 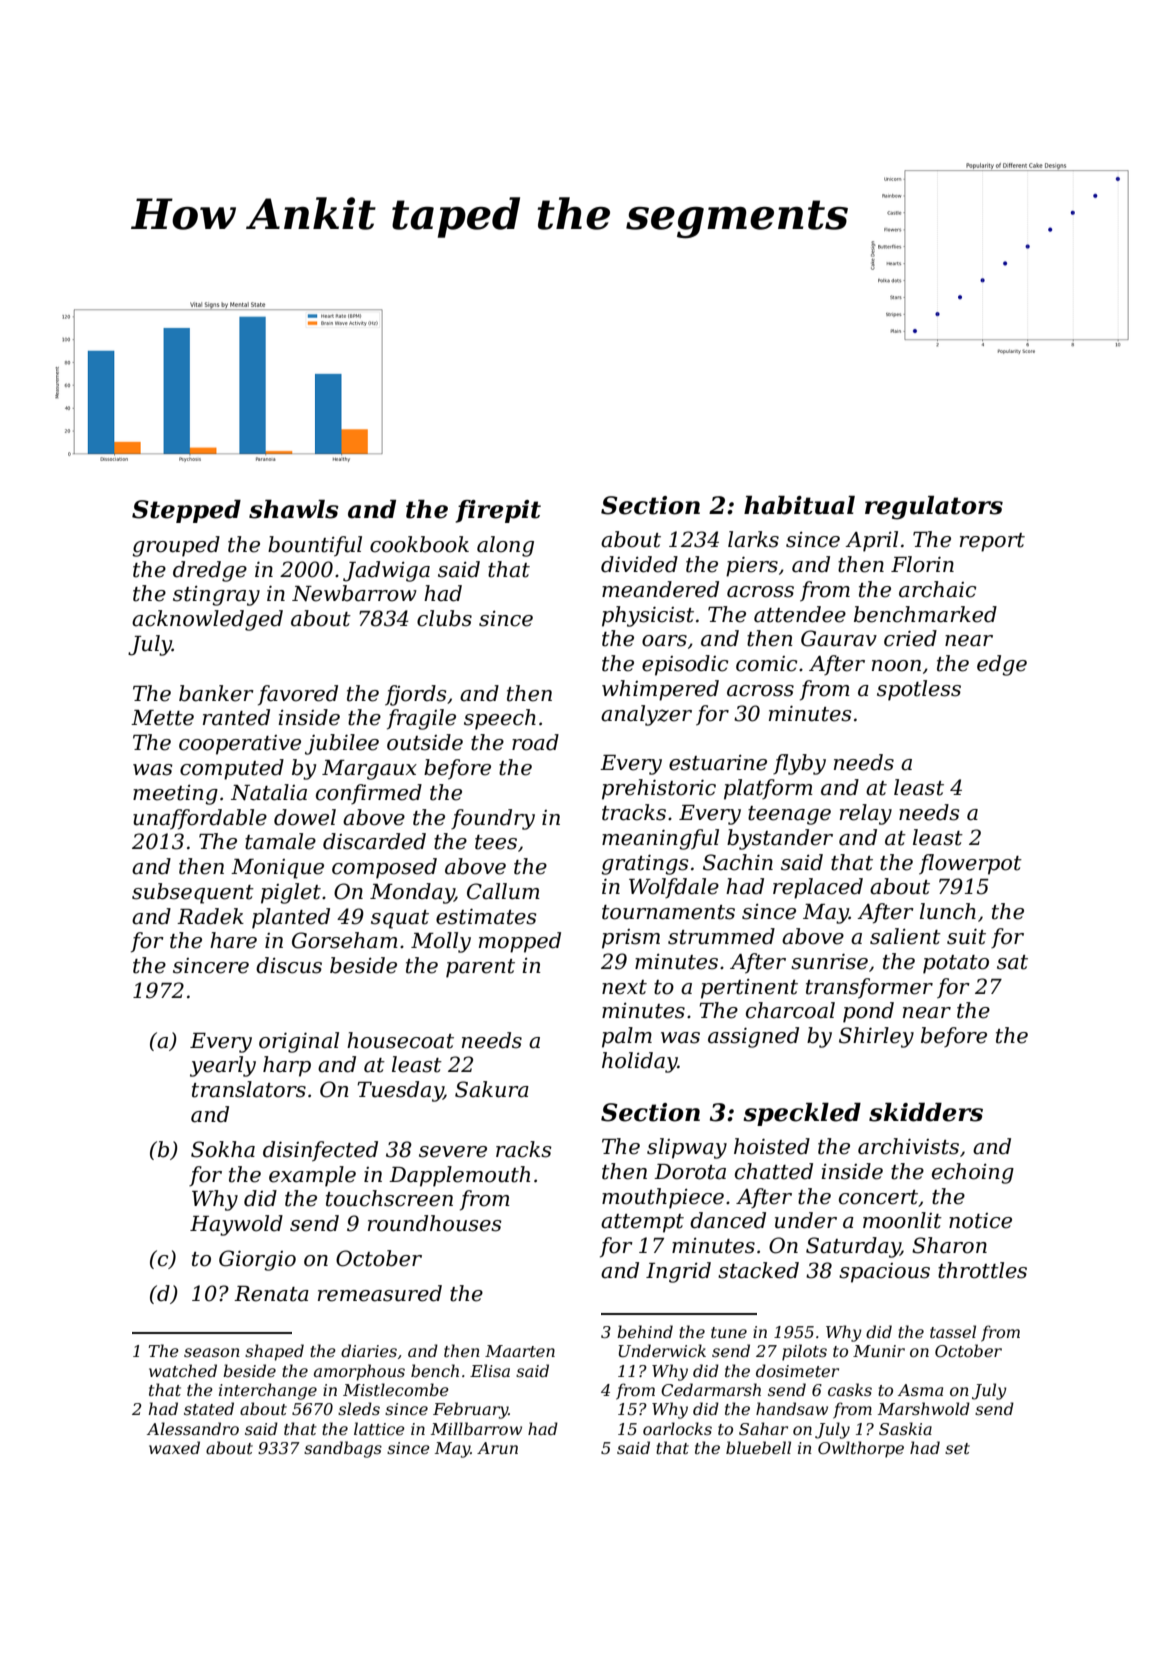 What do you see at coordinates (624, 987) in the document?
I see `next` at bounding box center [624, 987].
